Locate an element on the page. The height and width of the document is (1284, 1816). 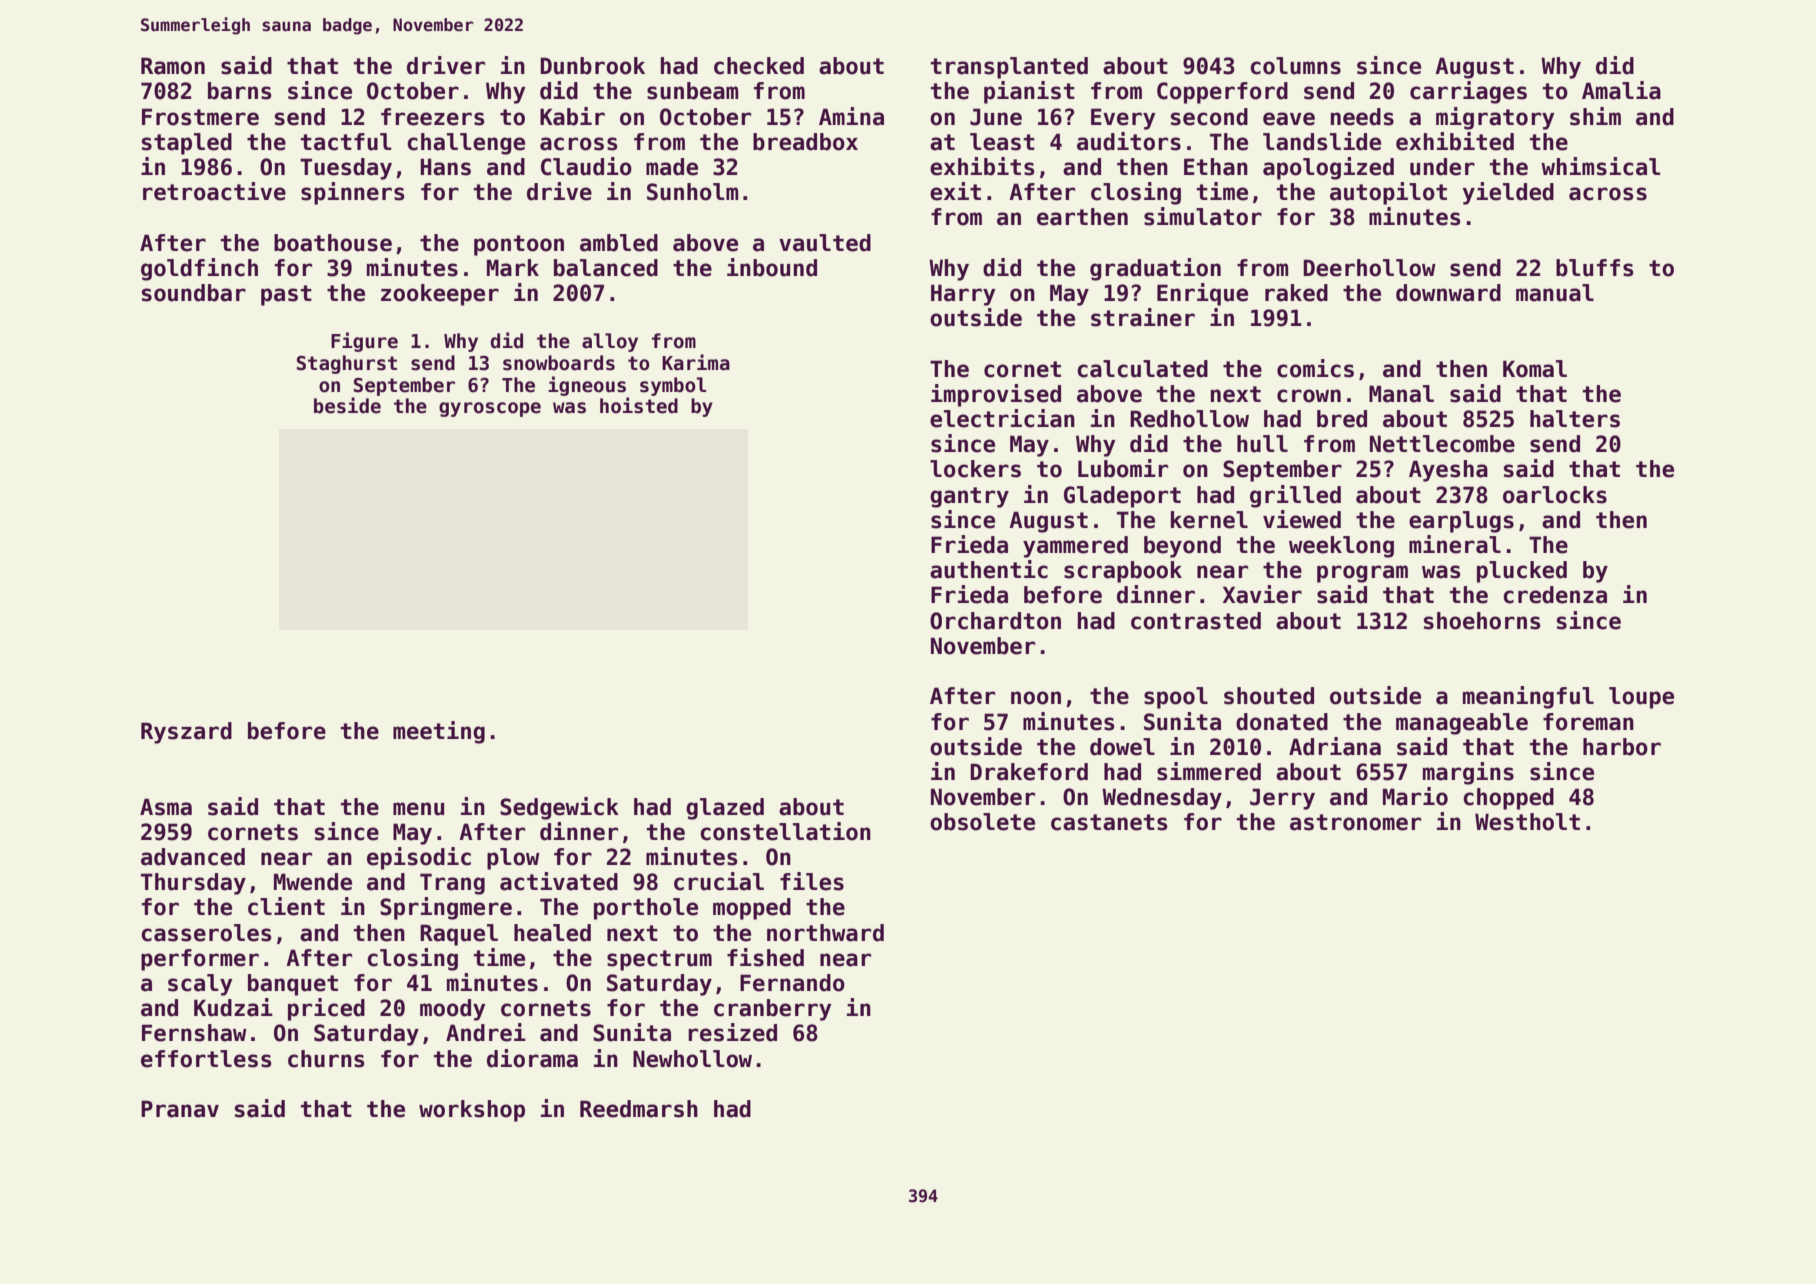
workshop is located at coordinates (472, 1111).
